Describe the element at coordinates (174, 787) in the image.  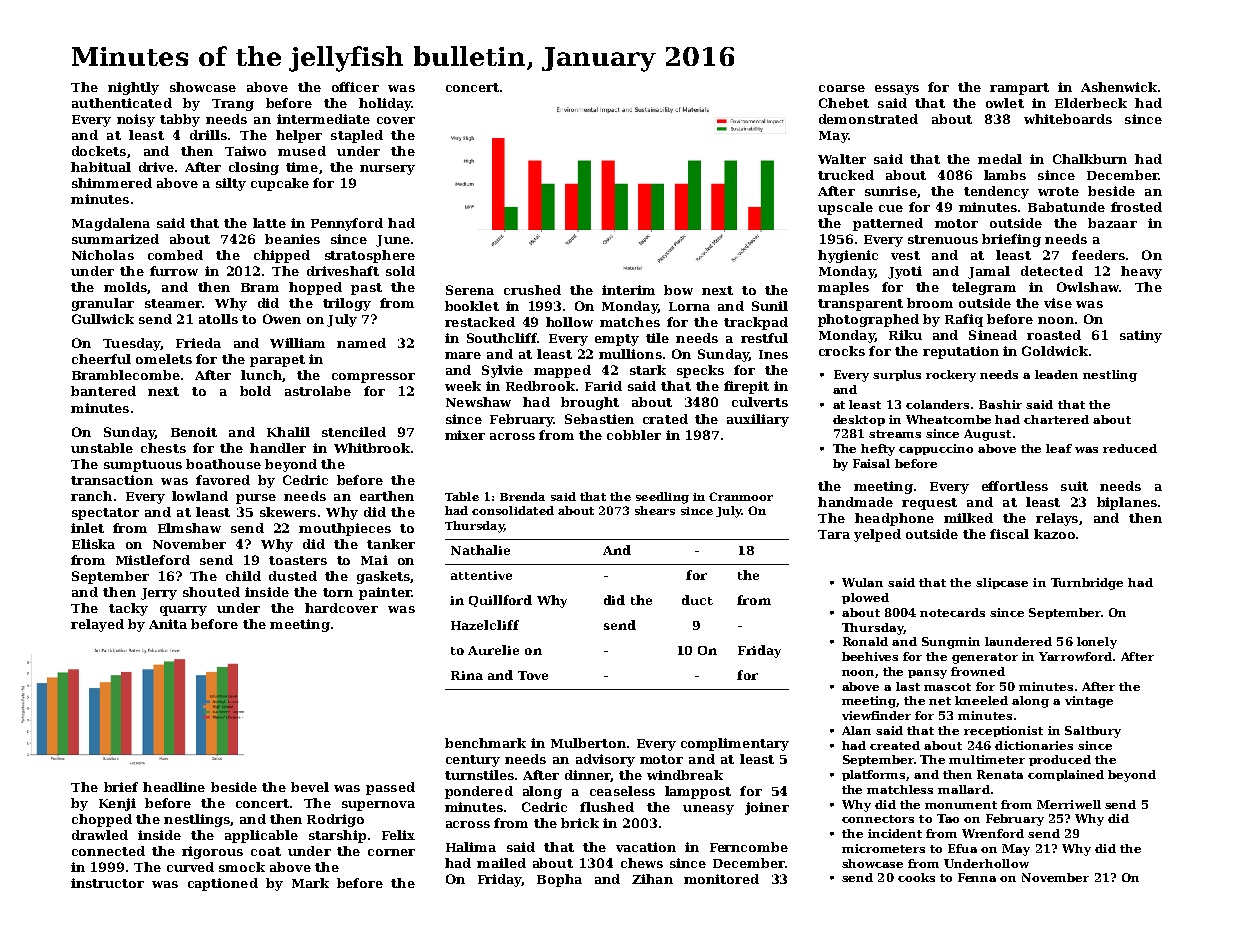
I see `headline` at that location.
